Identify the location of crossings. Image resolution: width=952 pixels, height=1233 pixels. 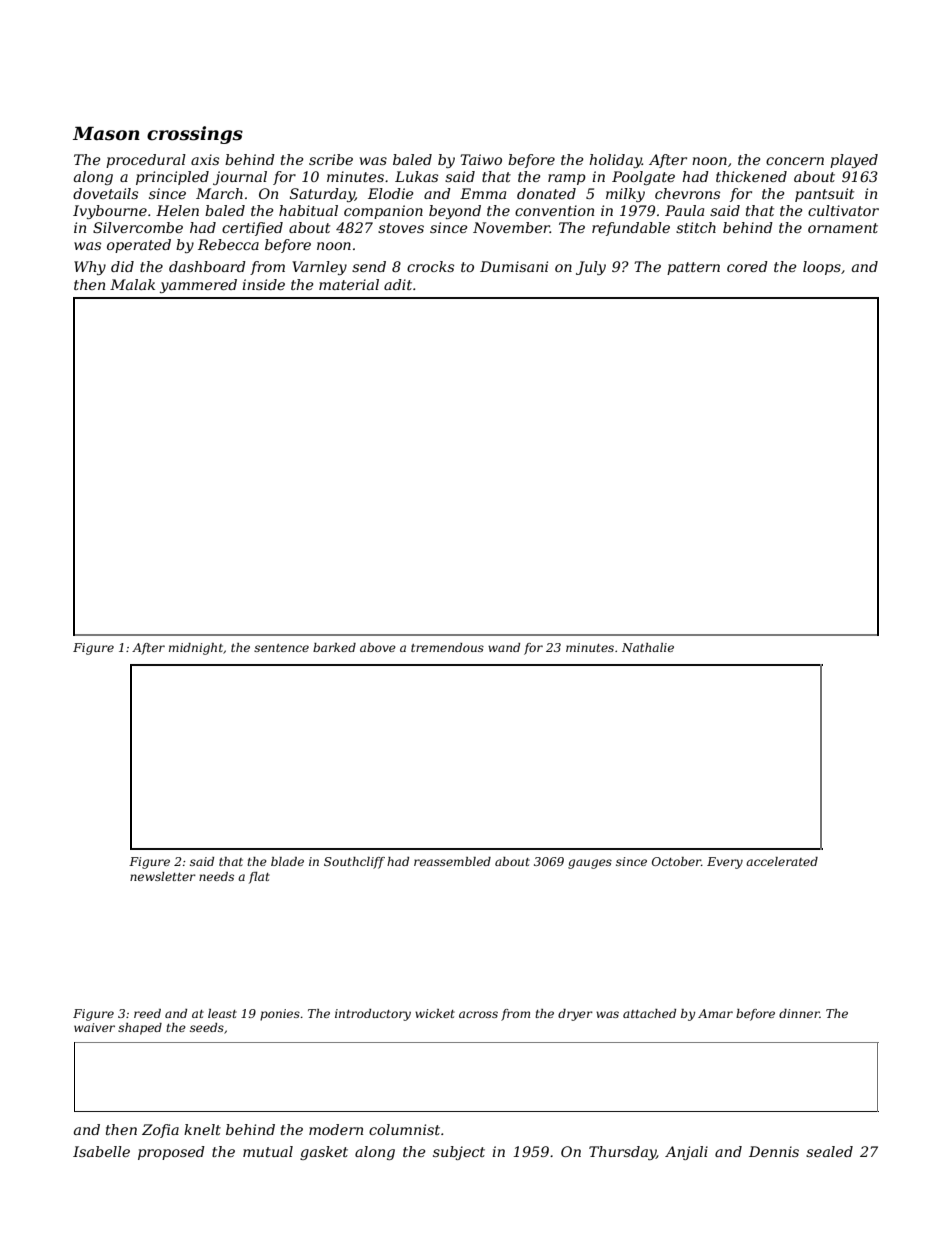
(195, 135).
